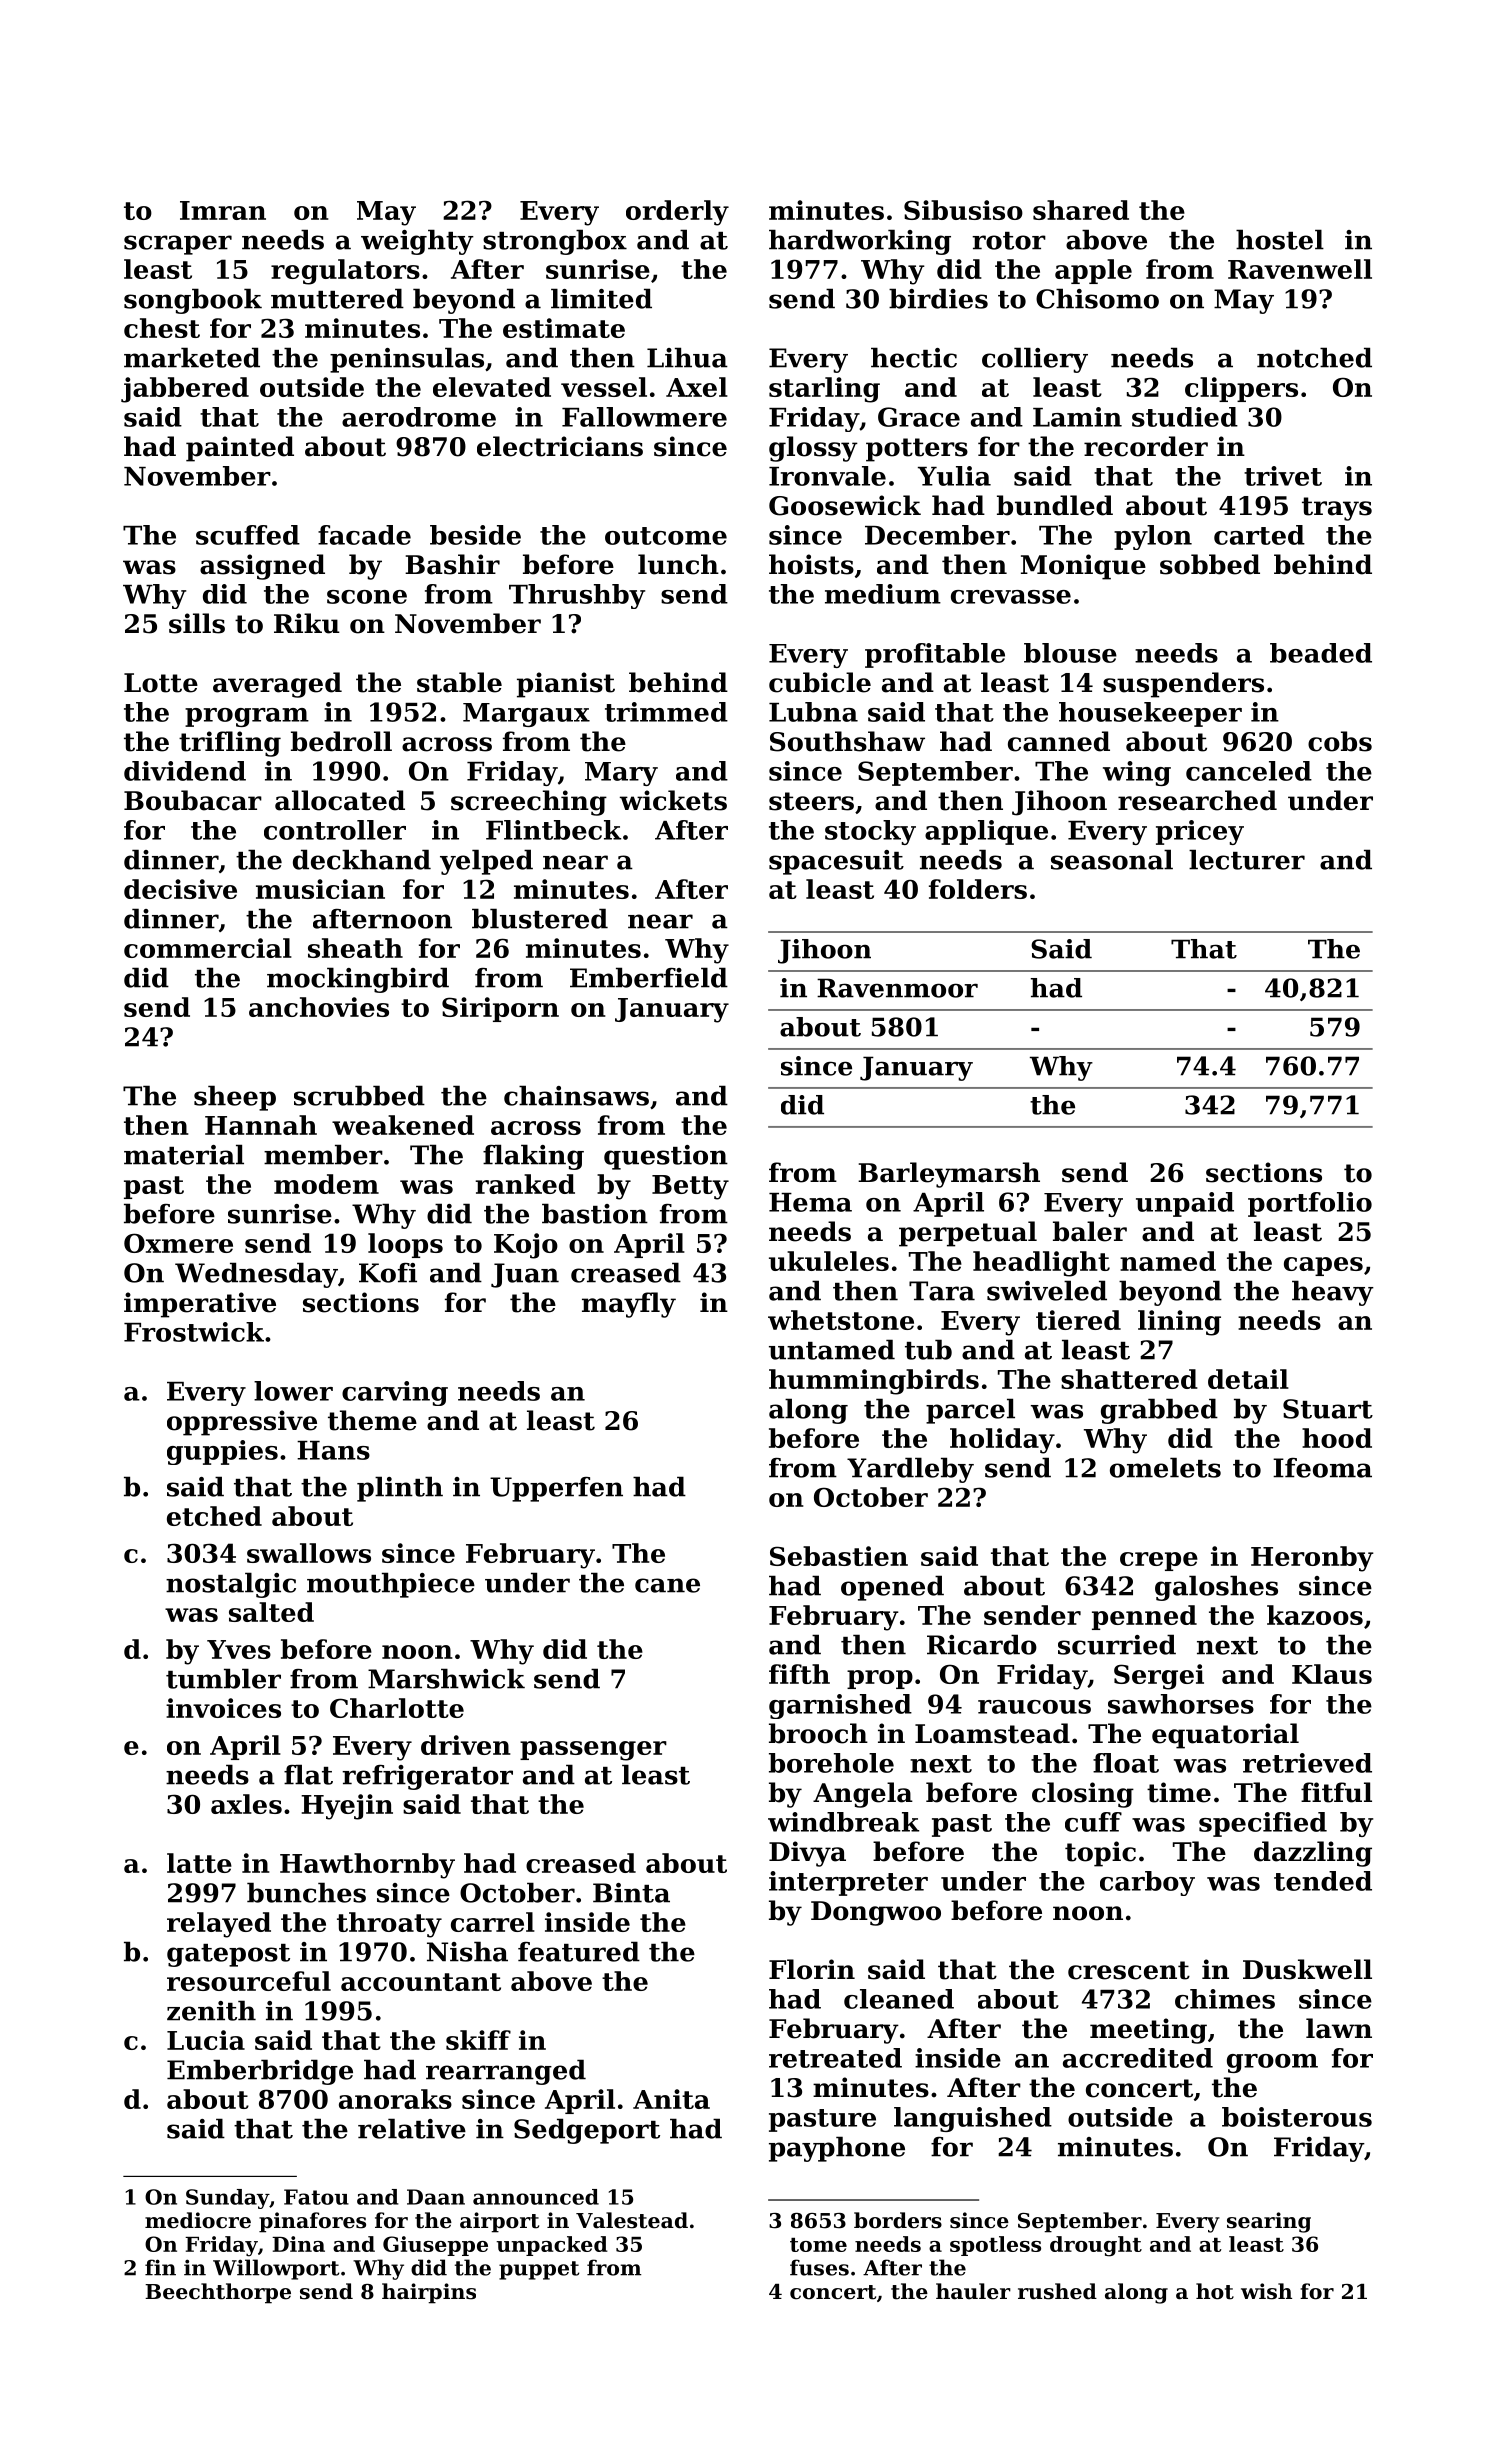  I want to click on Beechthorpe, so click(218, 2293).
